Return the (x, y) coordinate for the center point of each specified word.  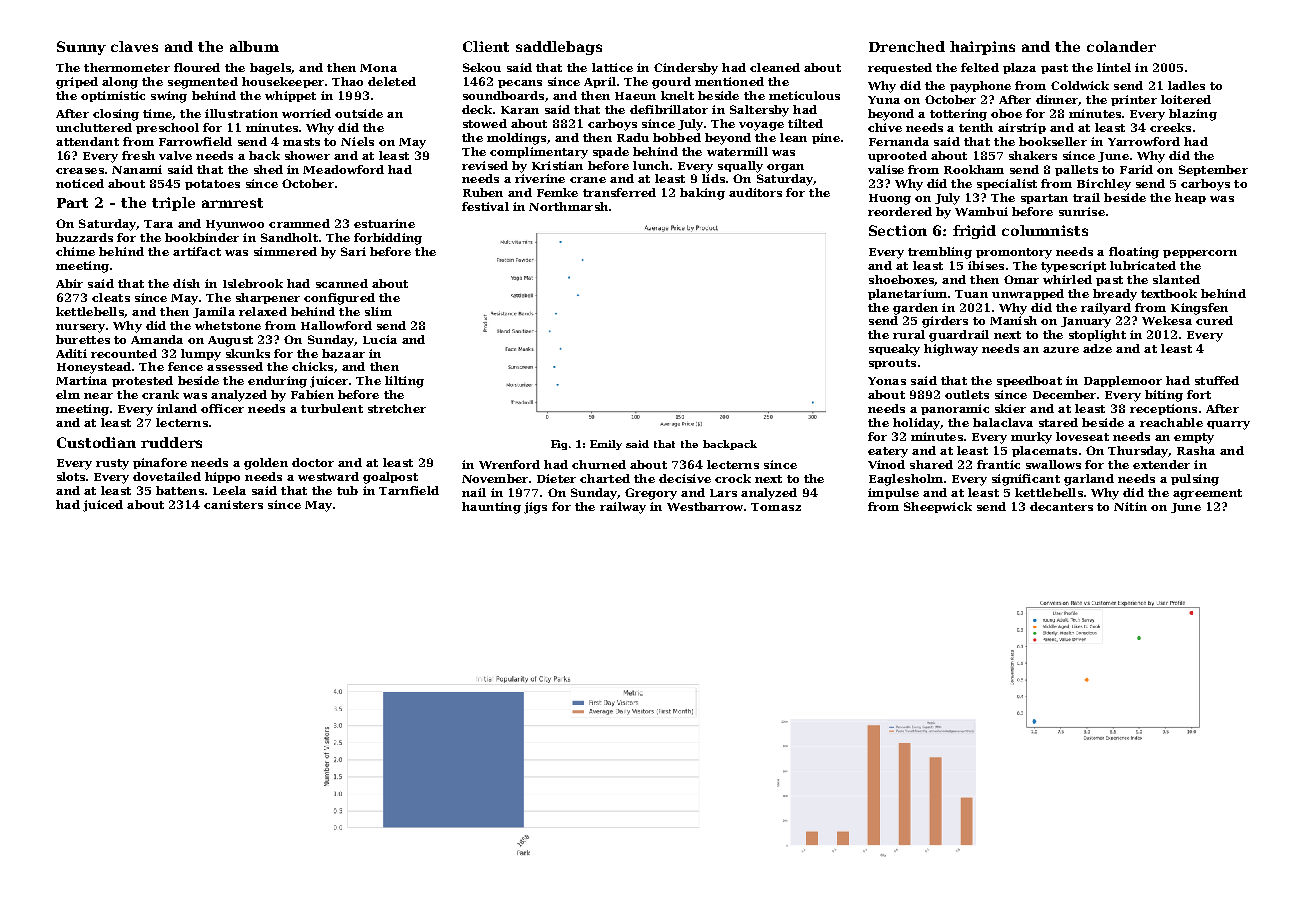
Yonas (887, 381)
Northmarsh (568, 206)
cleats (111, 297)
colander (1121, 46)
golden (266, 464)
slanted (1176, 279)
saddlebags (559, 48)
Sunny (81, 48)
